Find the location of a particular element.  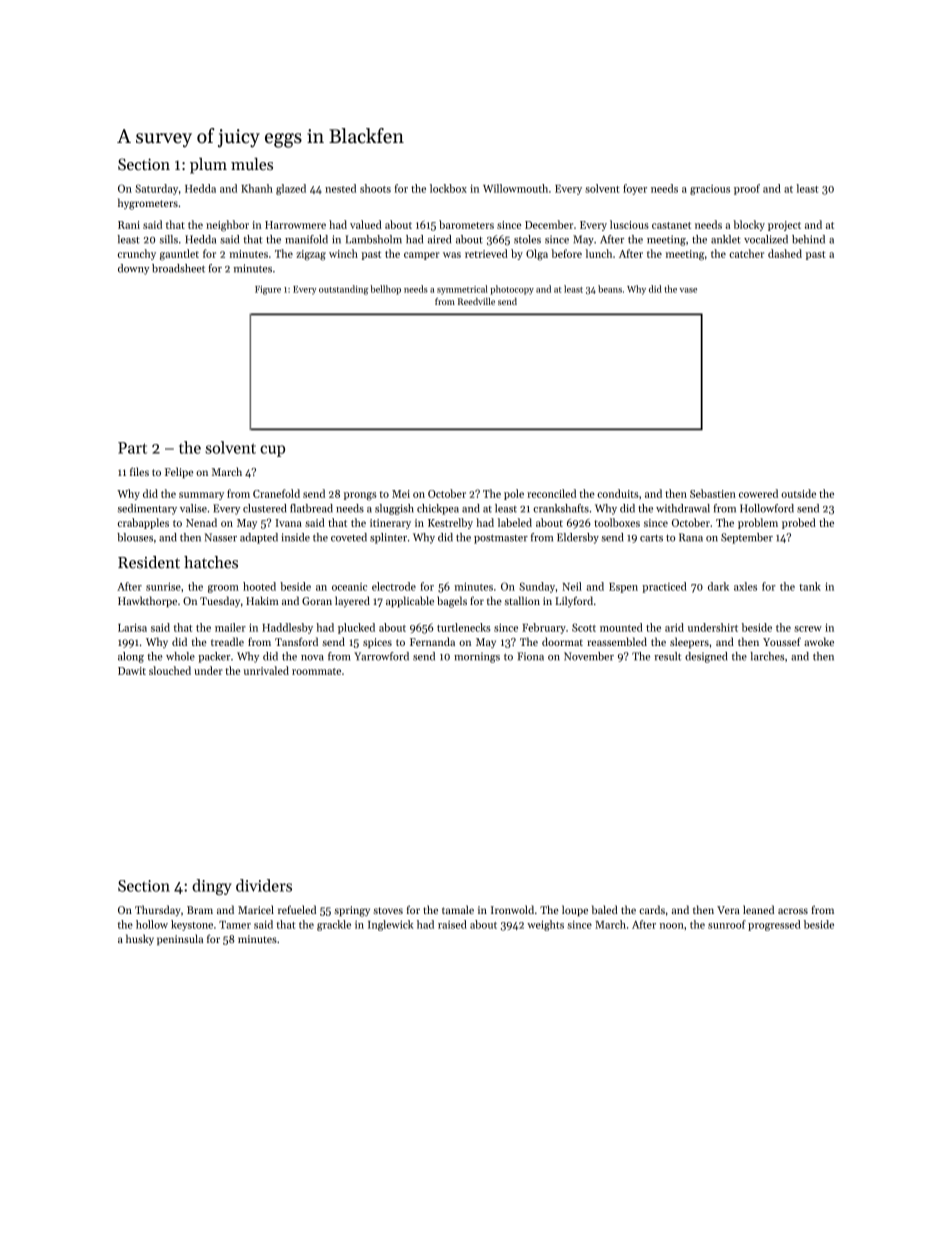

Inglewick is located at coordinates (391, 925).
